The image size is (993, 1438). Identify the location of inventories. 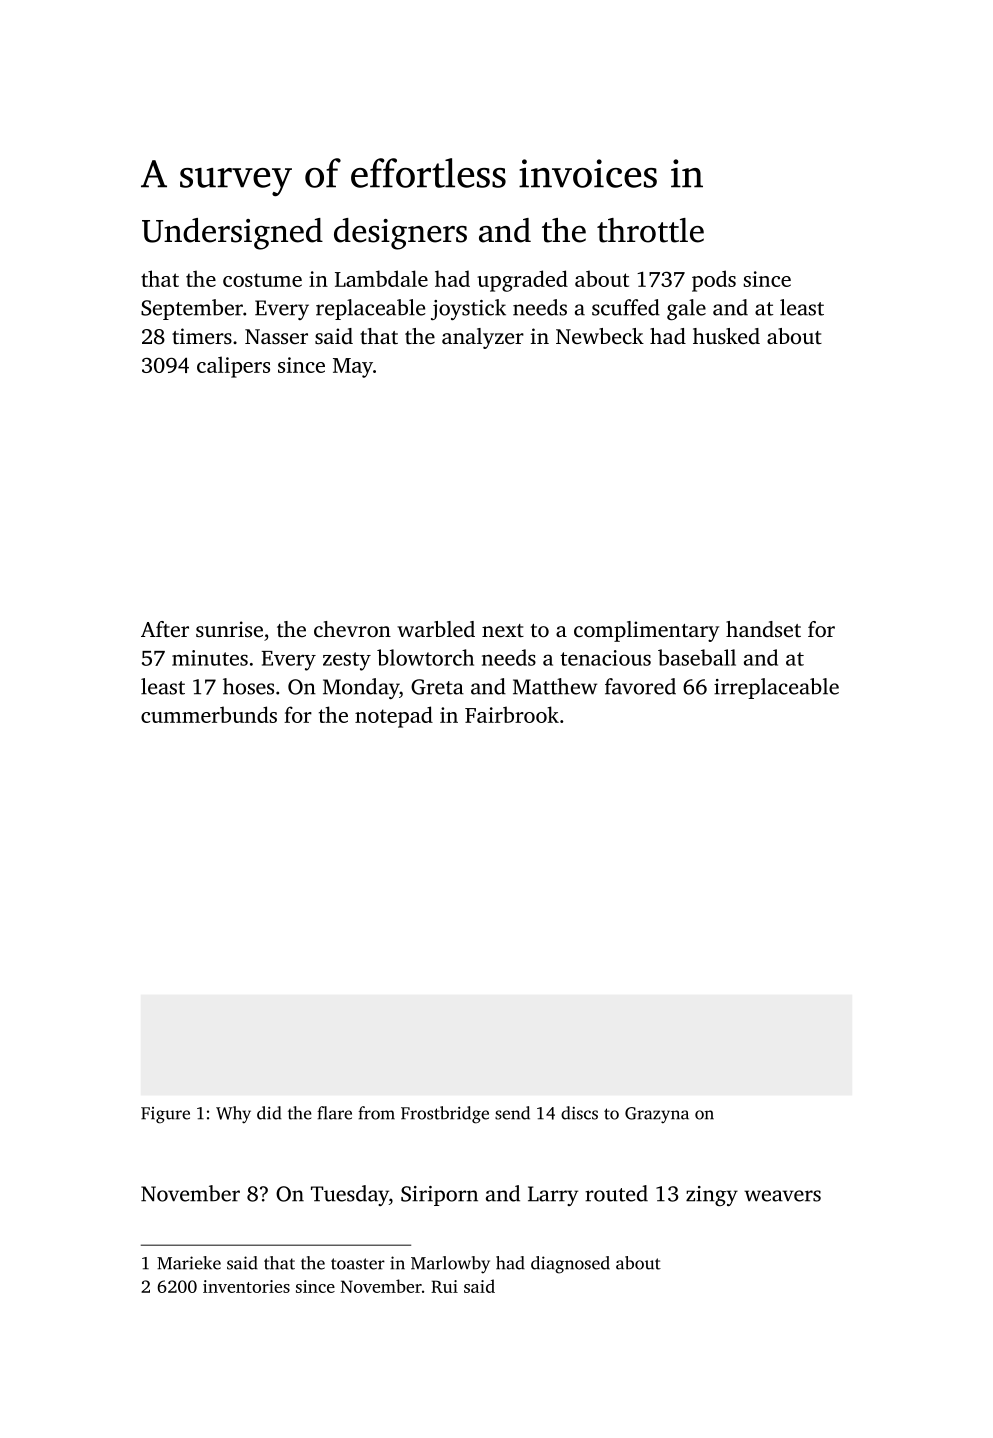
(246, 1286).
